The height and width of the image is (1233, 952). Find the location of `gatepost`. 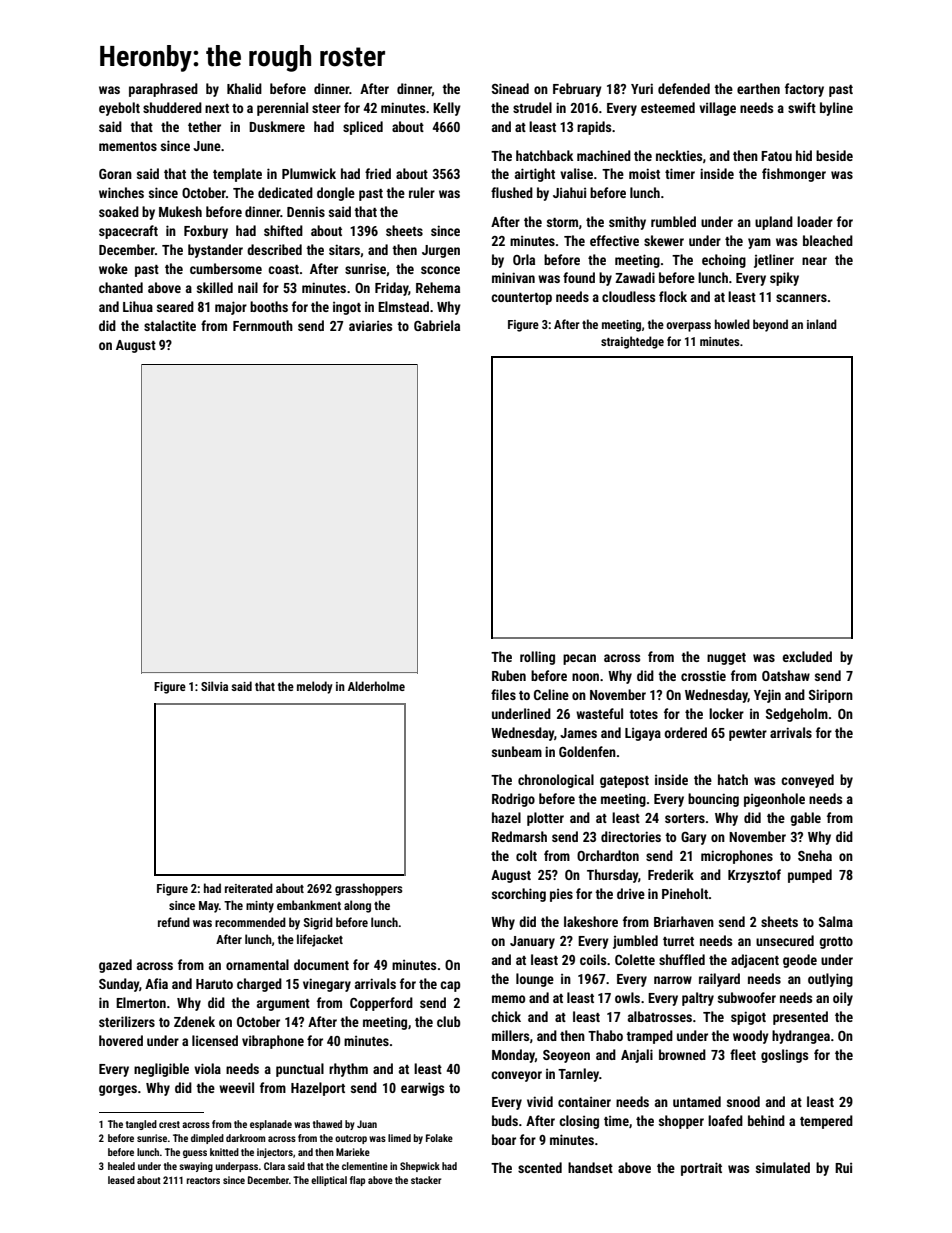

gatepost is located at coordinates (624, 782).
